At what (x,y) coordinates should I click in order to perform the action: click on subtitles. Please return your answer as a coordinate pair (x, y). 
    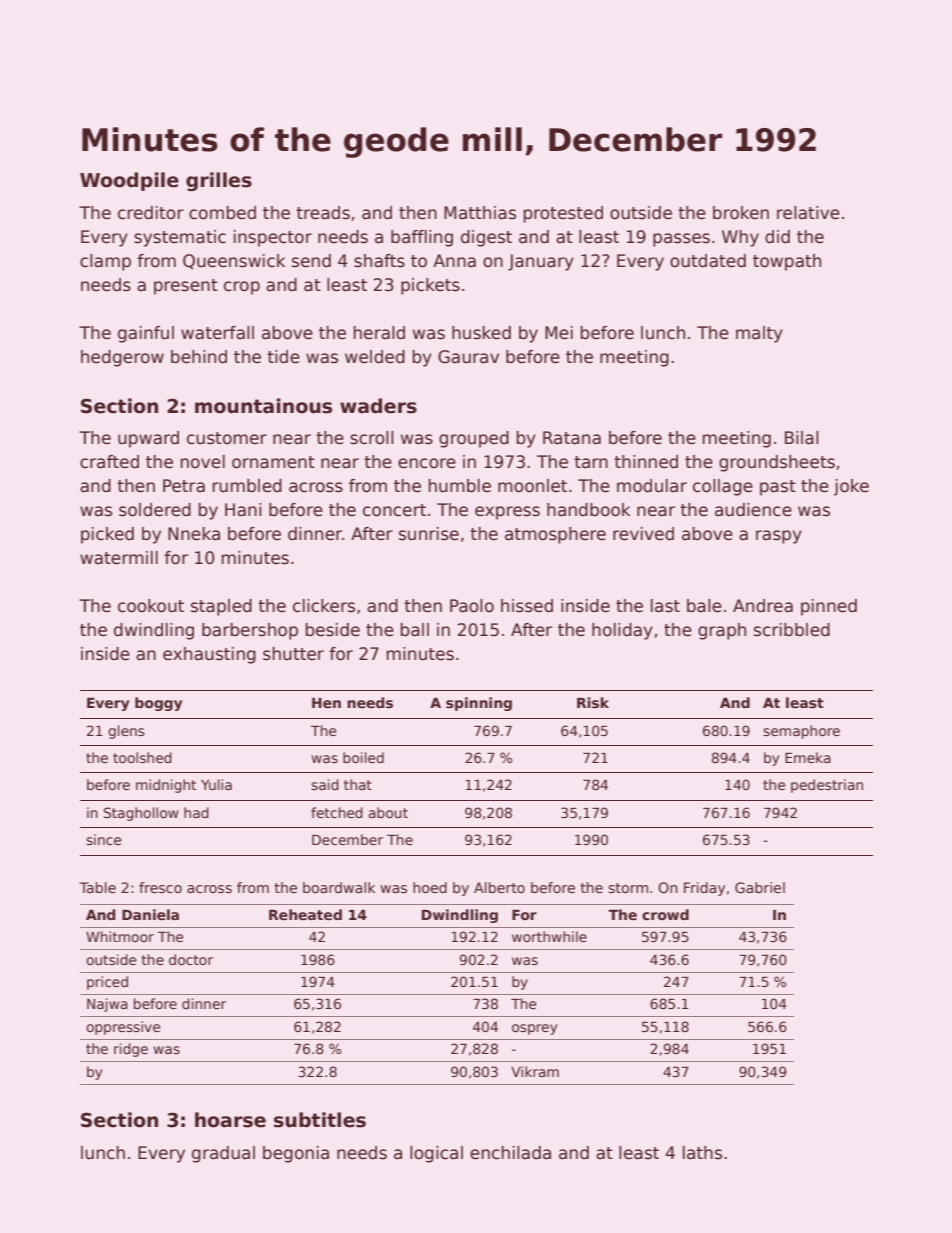
    Looking at the image, I should click on (320, 1120).
